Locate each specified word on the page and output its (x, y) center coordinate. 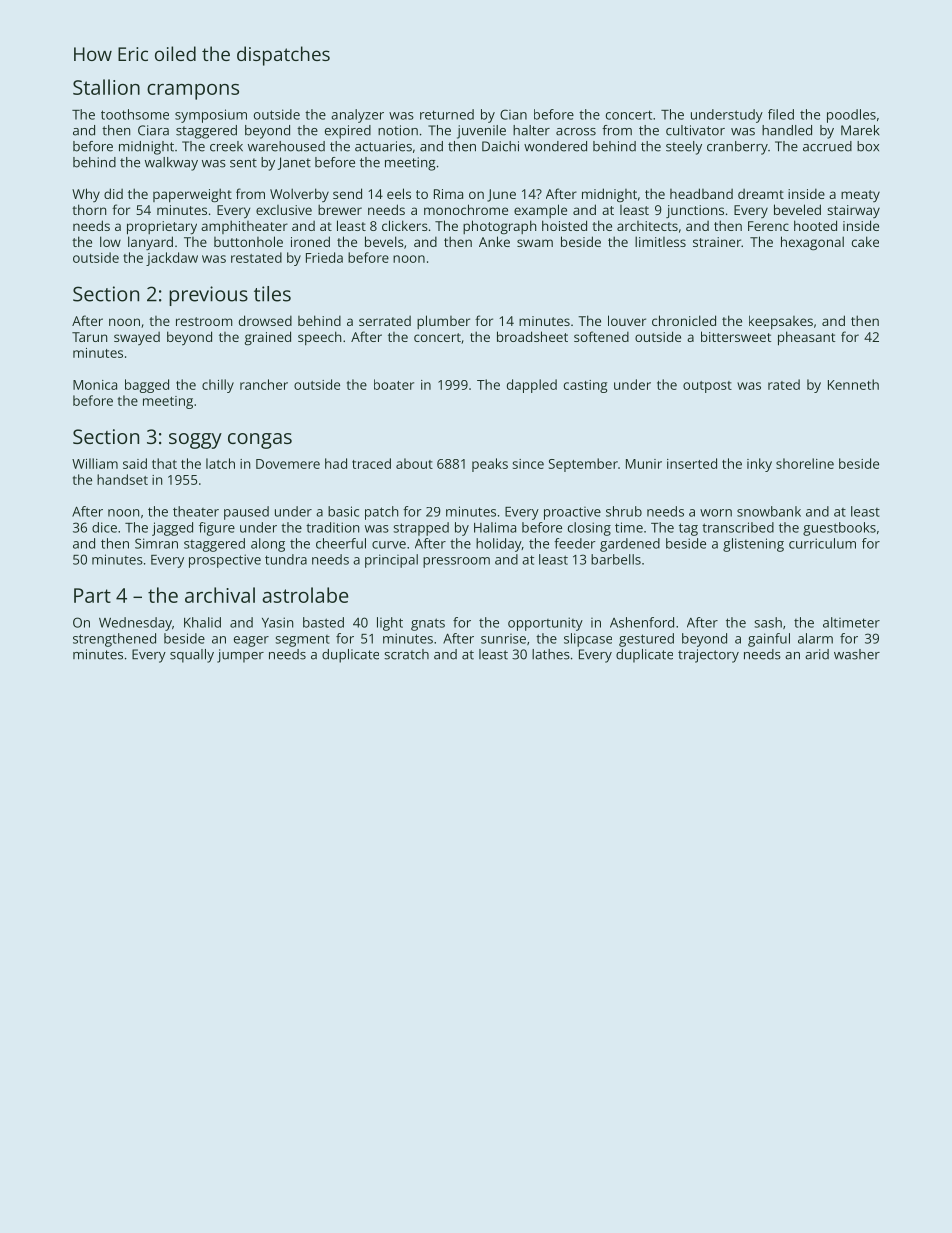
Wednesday (135, 624)
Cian (513, 114)
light (390, 624)
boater (394, 384)
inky (759, 465)
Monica (95, 385)
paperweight (192, 195)
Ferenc (768, 226)
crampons (193, 92)
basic (343, 511)
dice (104, 527)
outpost (707, 387)
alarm (815, 638)
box (868, 146)
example (540, 211)
